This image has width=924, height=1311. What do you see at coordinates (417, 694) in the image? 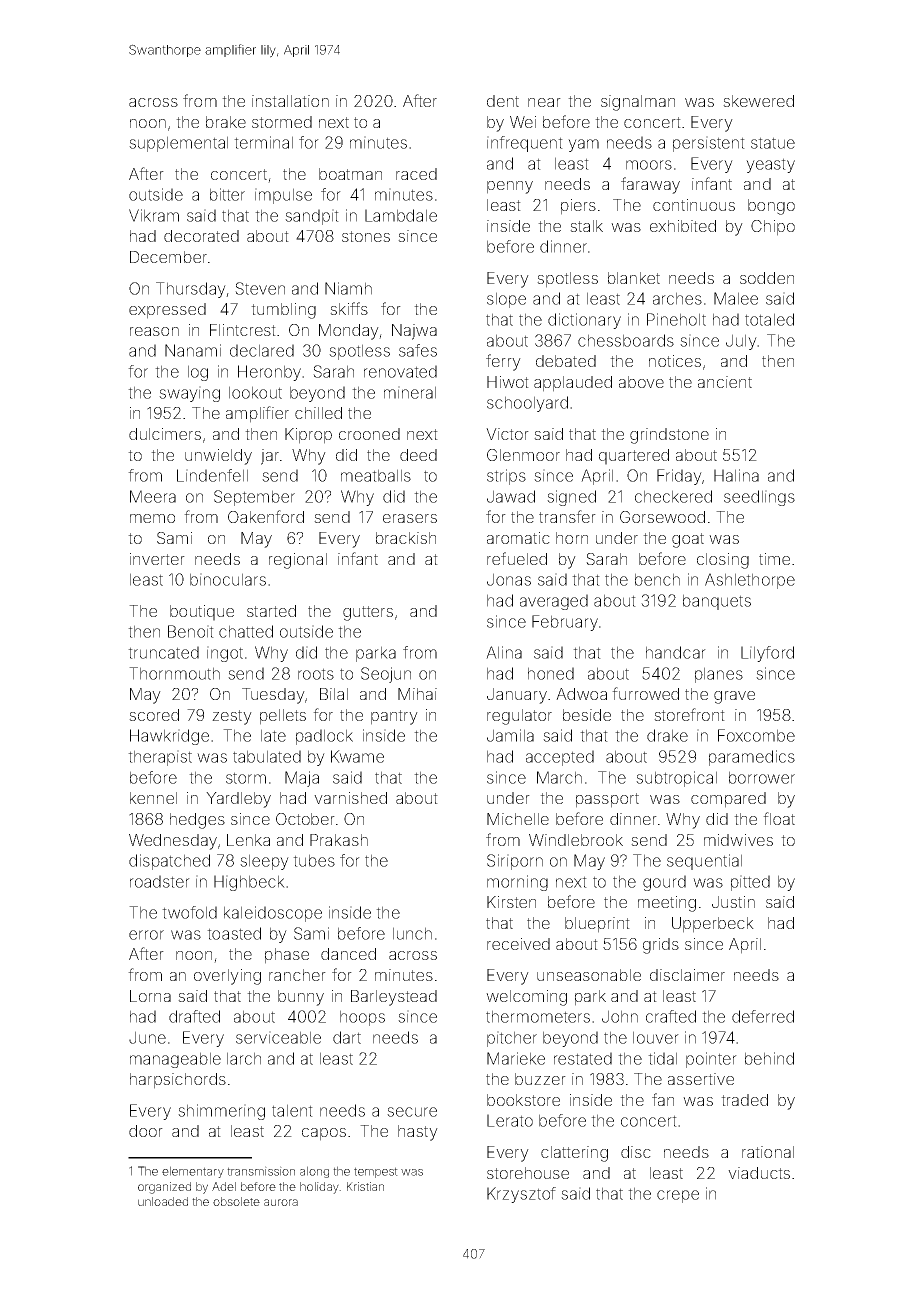
I see `Mihai` at bounding box center [417, 694].
